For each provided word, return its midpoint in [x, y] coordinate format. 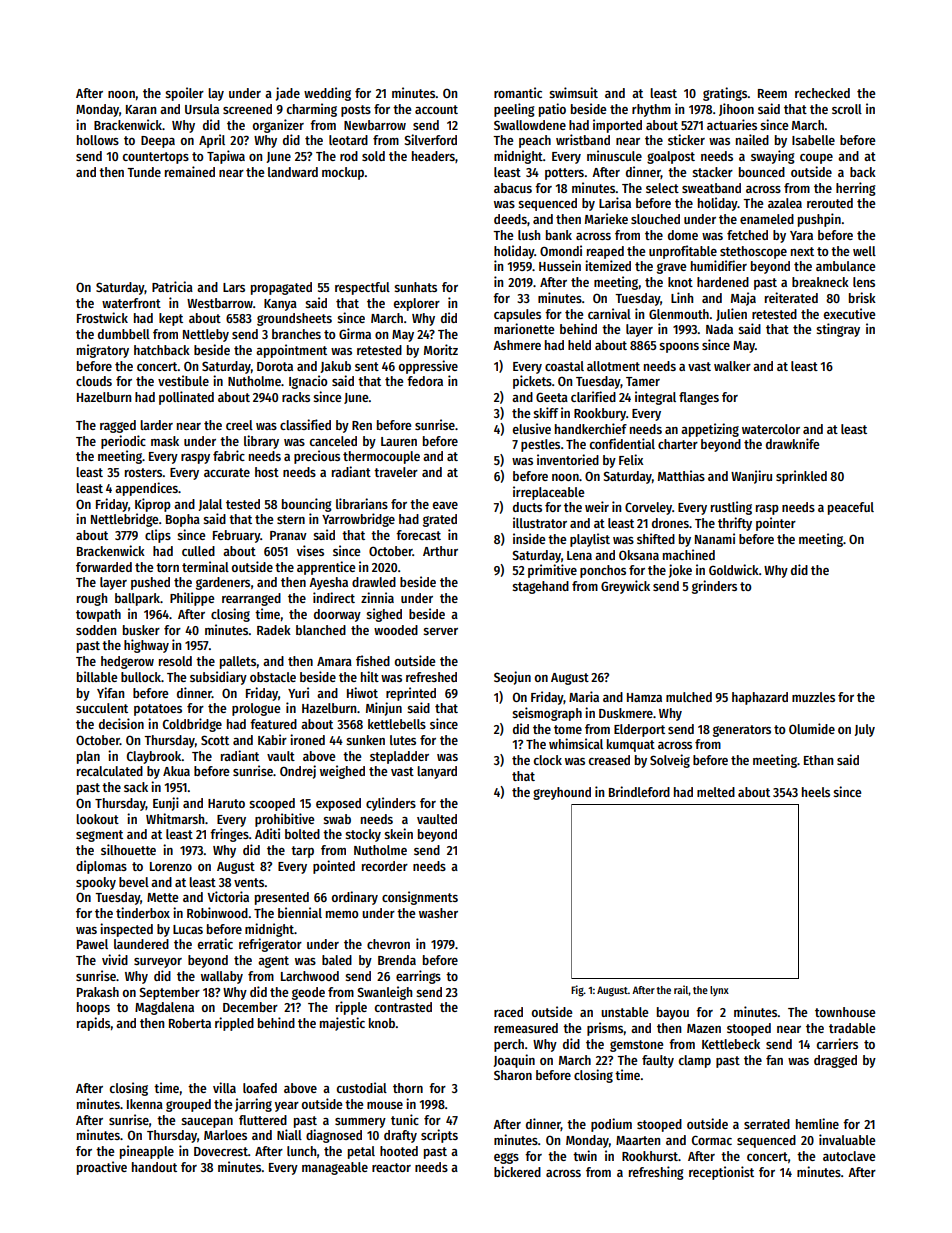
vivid [115, 959]
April [212, 141]
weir [597, 506]
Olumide [812, 728]
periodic [123, 442]
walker [732, 366]
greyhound [562, 793]
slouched [655, 219]
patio [552, 110]
